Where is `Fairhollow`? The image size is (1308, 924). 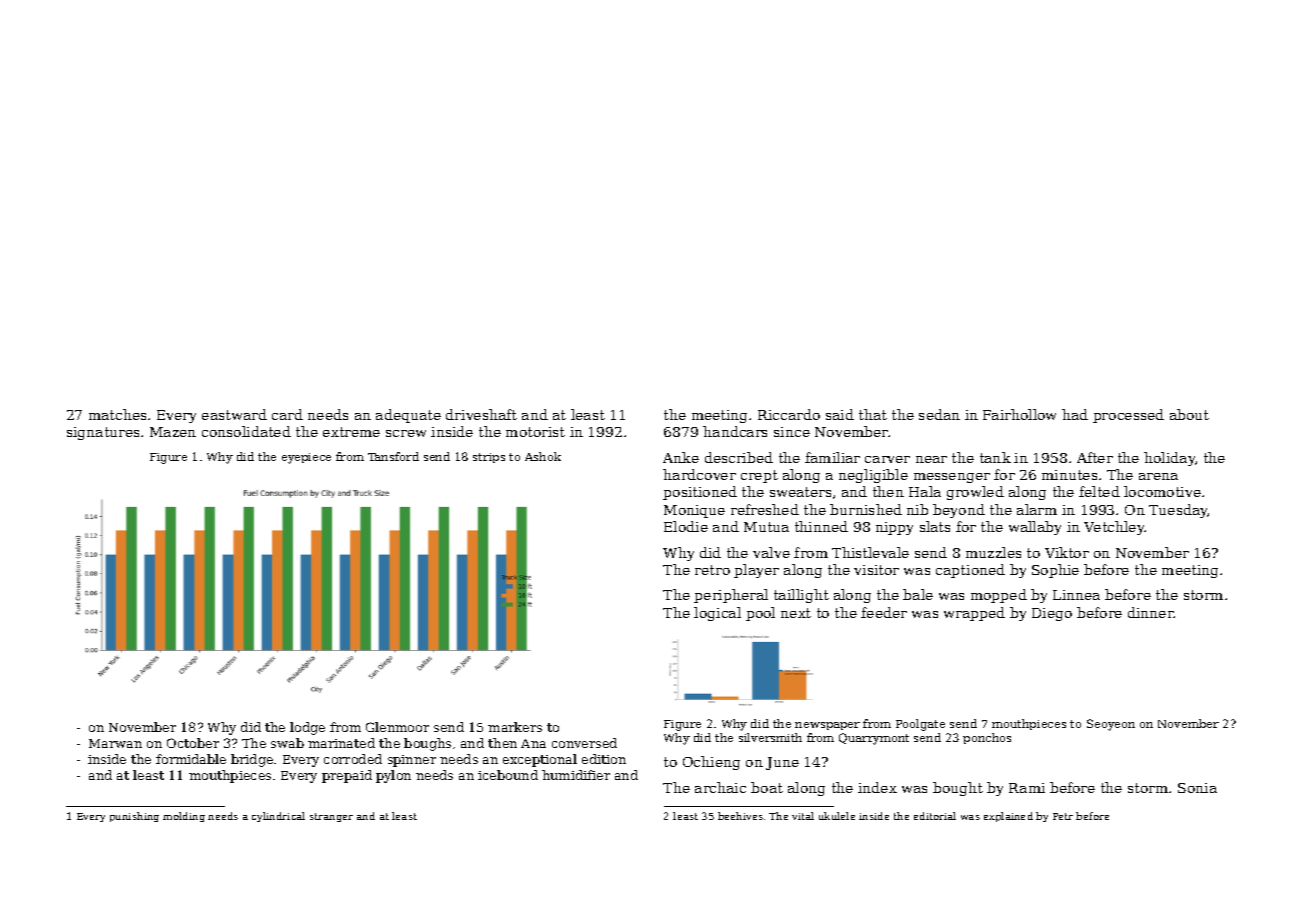
Fairhollow is located at coordinates (1019, 414).
